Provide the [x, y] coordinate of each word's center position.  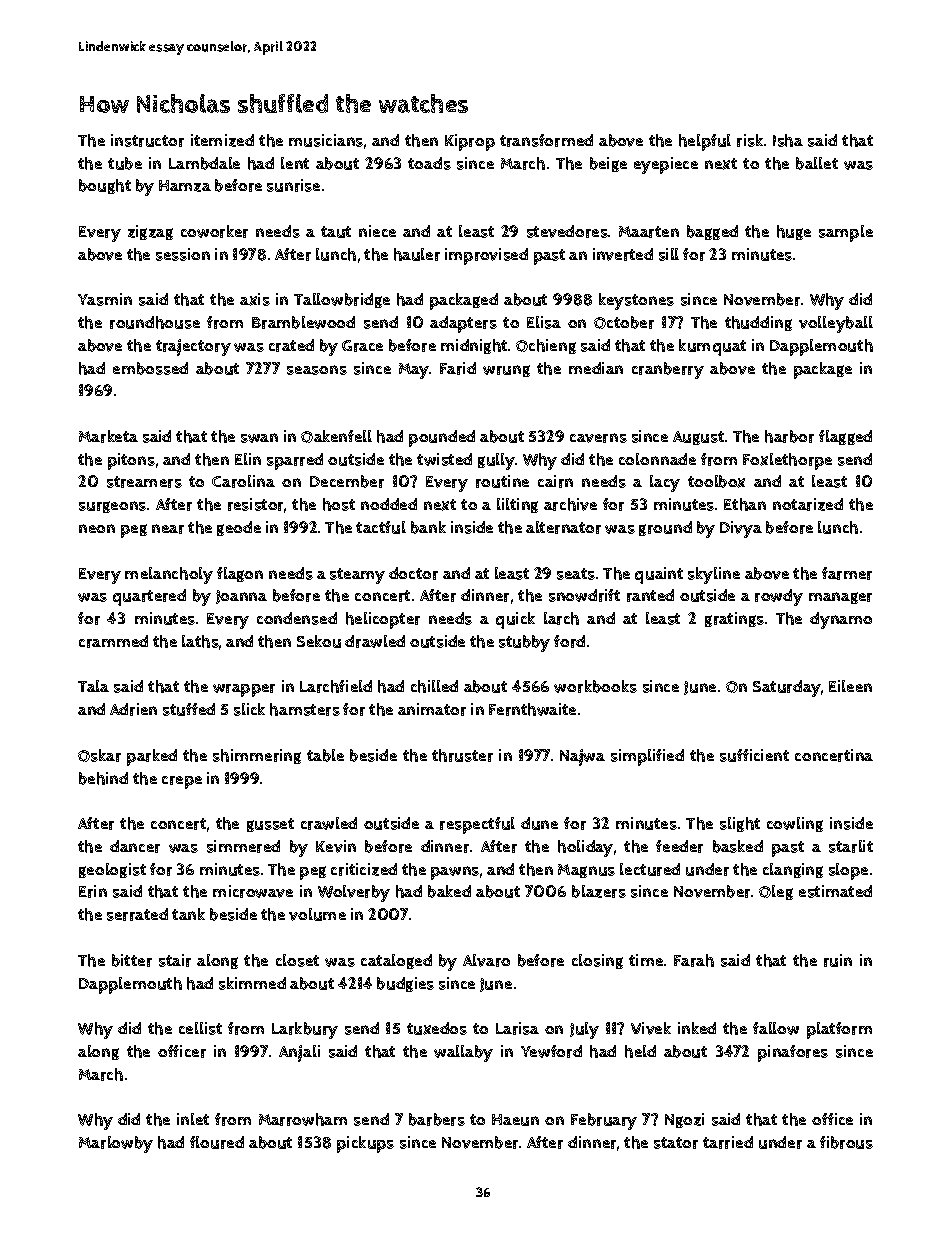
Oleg [776, 892]
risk [750, 140]
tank [188, 914]
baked [449, 891]
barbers [437, 1119]
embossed [150, 368]
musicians [326, 140]
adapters [463, 324]
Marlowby [116, 1144]
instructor [147, 140]
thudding [758, 323]
